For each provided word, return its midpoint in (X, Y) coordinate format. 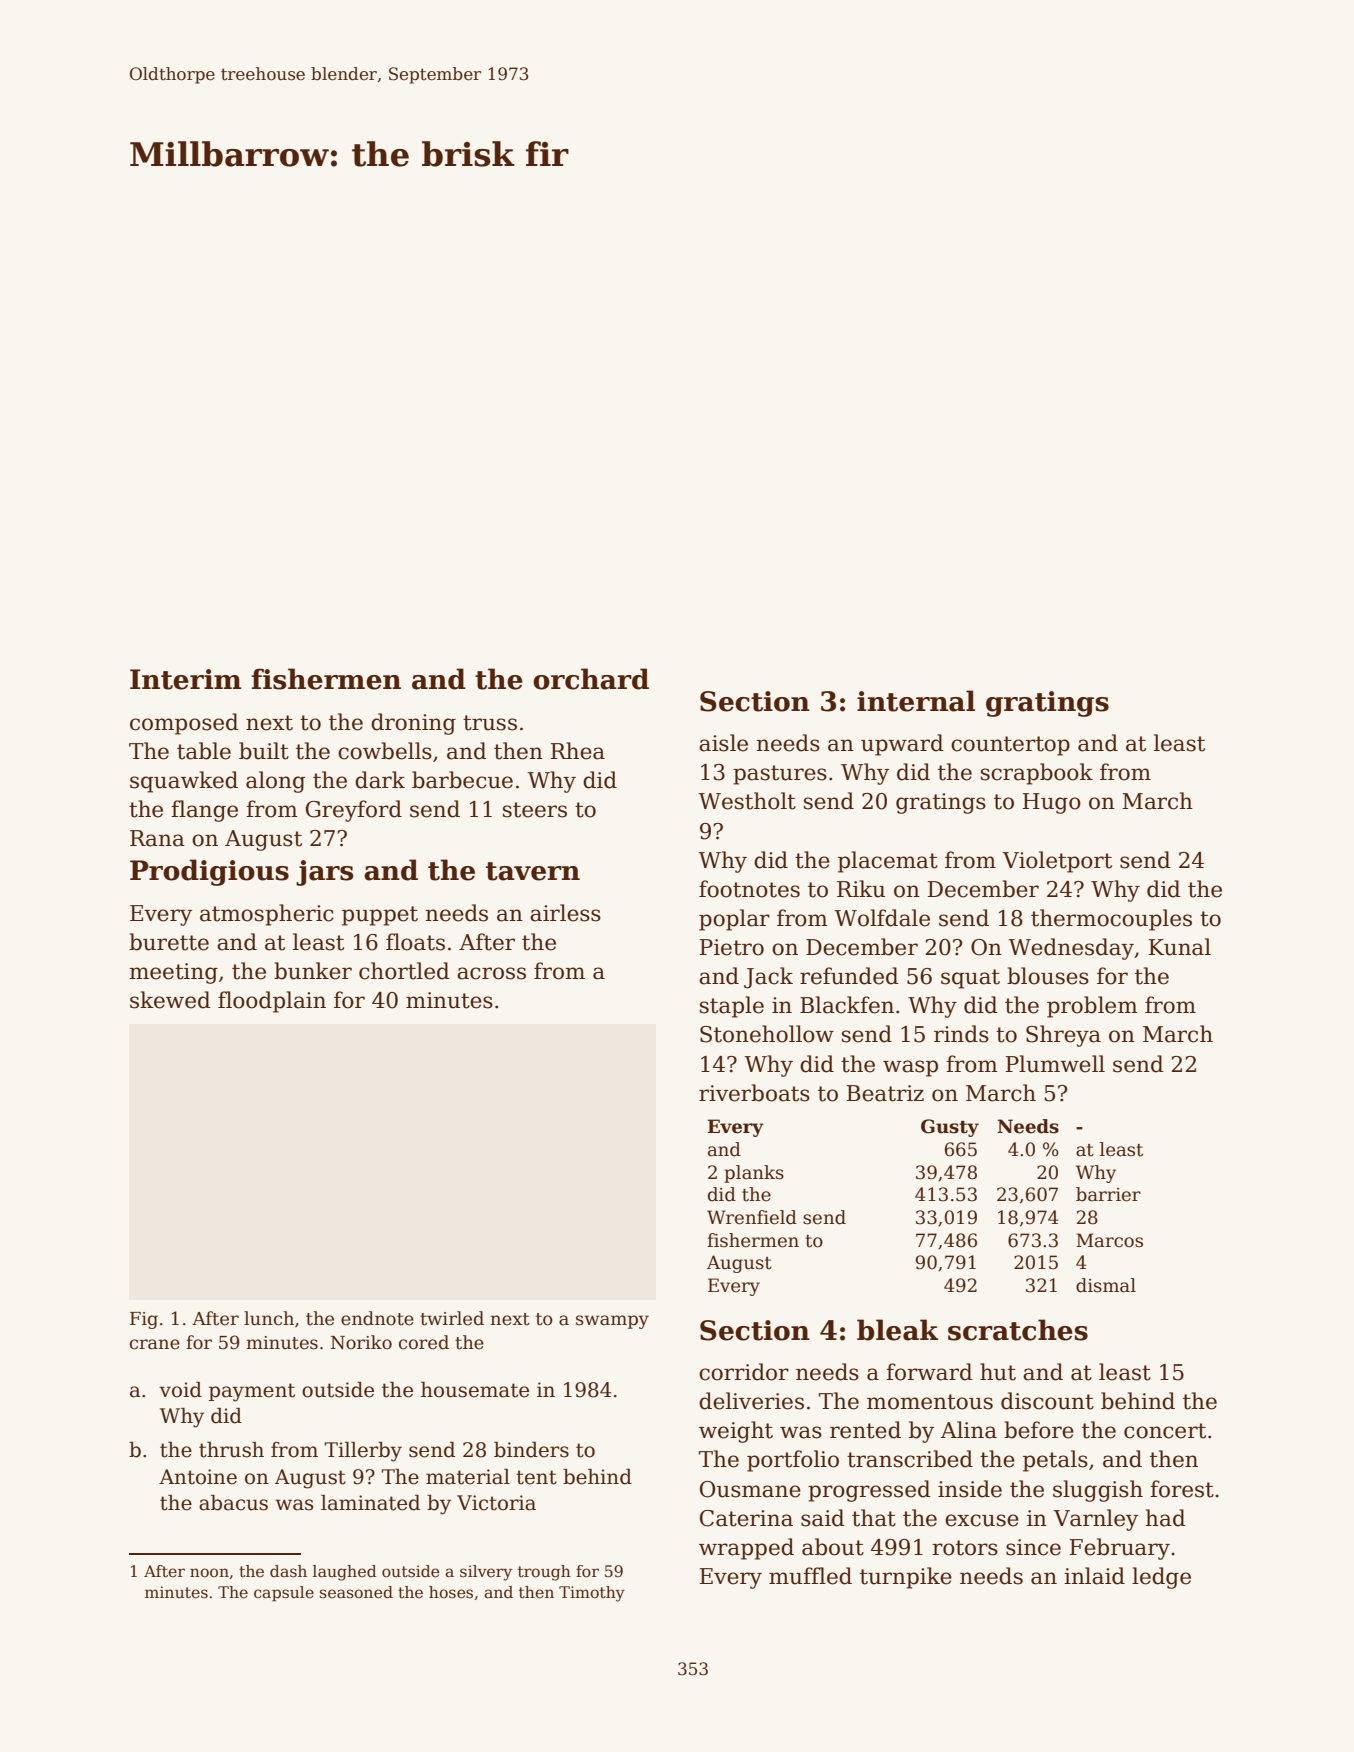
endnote (377, 1318)
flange (204, 811)
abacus (233, 1503)
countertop (1010, 746)
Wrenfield (752, 1217)
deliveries (751, 1401)
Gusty (950, 1128)
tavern (533, 871)
